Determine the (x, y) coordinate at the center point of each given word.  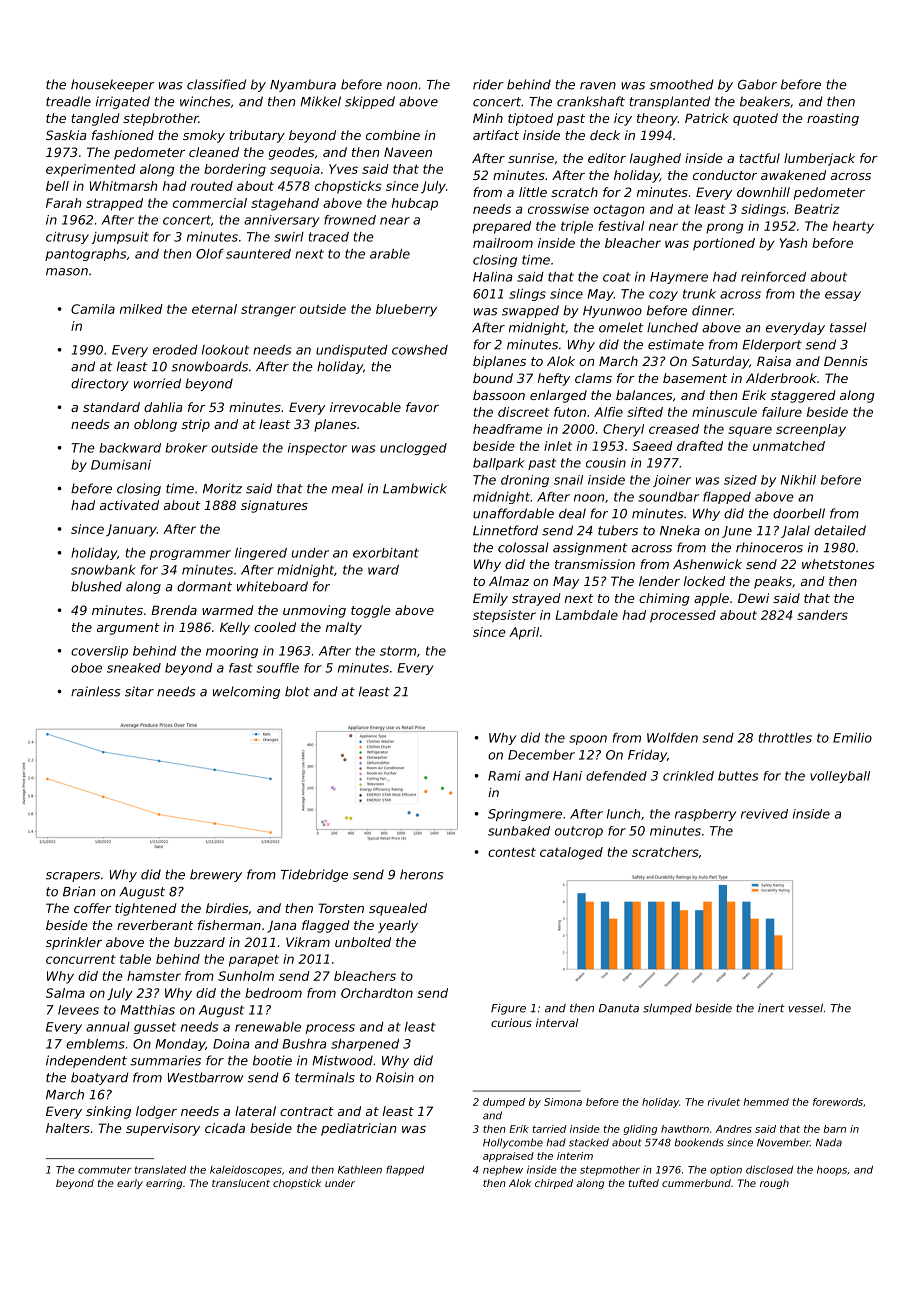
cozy (663, 296)
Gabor (757, 84)
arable (390, 254)
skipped (370, 102)
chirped (554, 1184)
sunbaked (519, 831)
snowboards (209, 366)
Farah (63, 203)
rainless (95, 691)
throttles (785, 738)
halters (68, 1128)
